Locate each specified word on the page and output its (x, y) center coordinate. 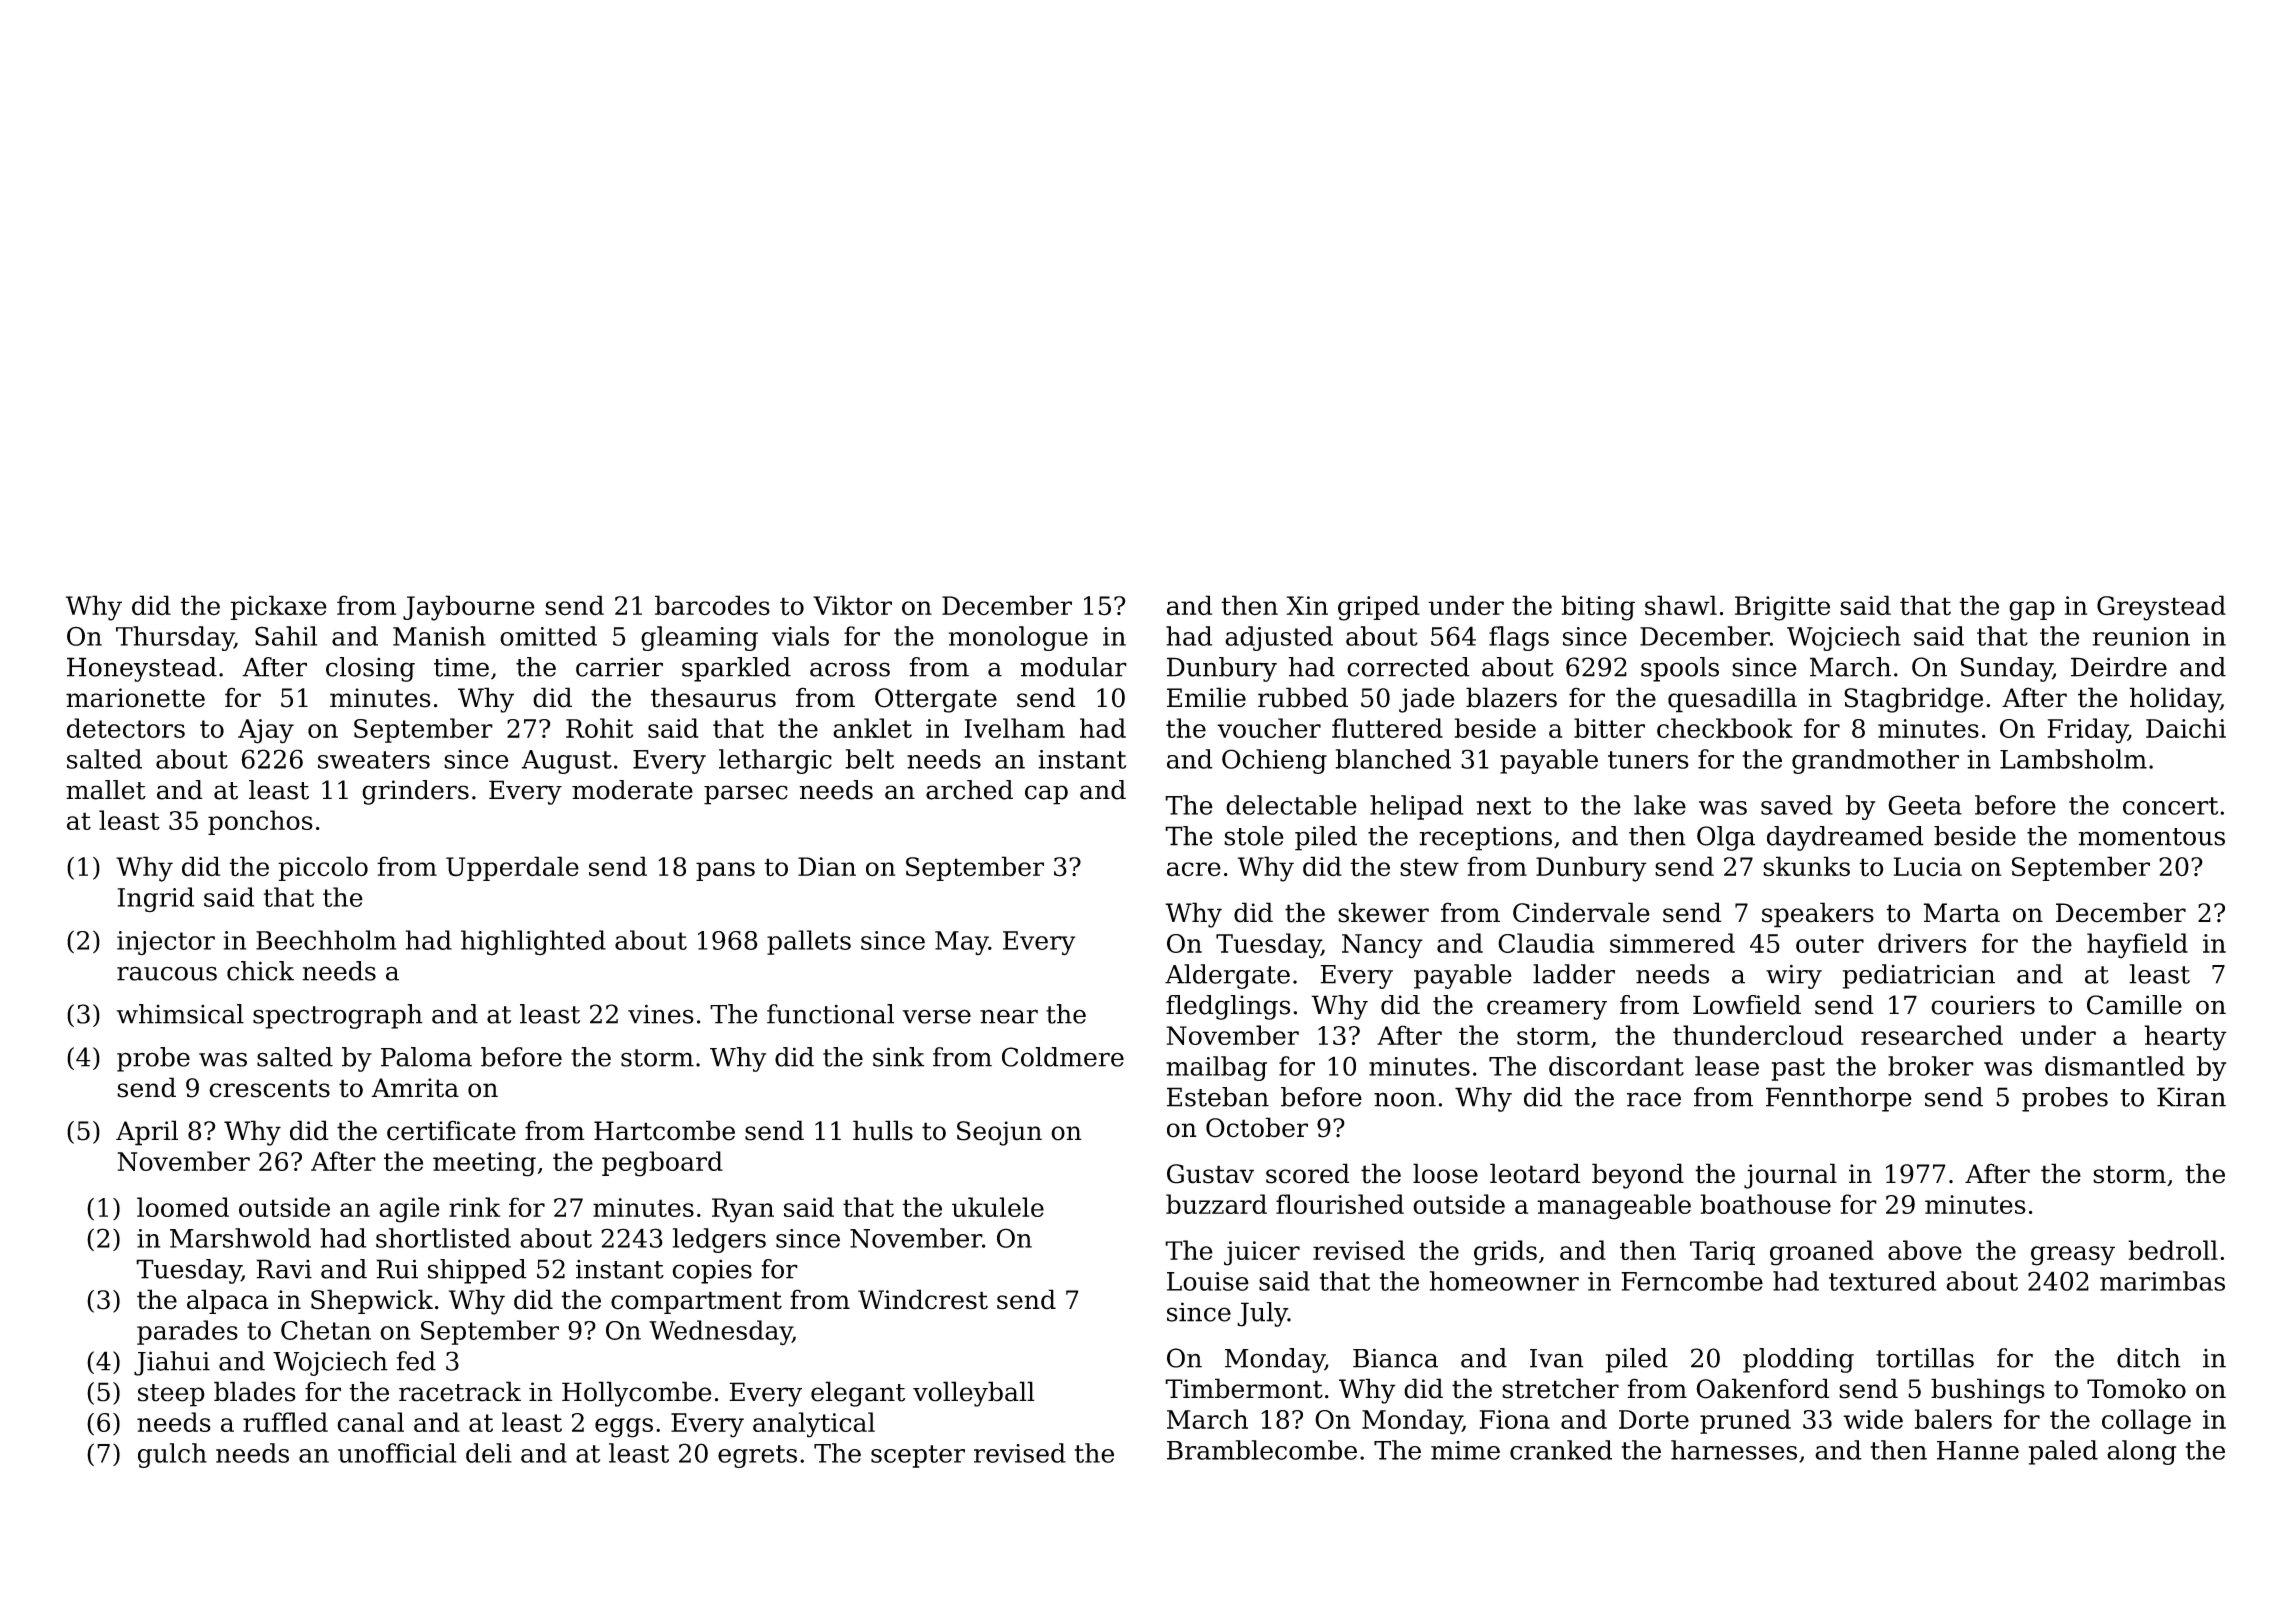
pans (725, 871)
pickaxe (278, 607)
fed (416, 1361)
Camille (2134, 1005)
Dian (827, 867)
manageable (1614, 1207)
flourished (1340, 1204)
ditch (2149, 1358)
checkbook (1725, 728)
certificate (451, 1130)
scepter (918, 1456)
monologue (1018, 638)
